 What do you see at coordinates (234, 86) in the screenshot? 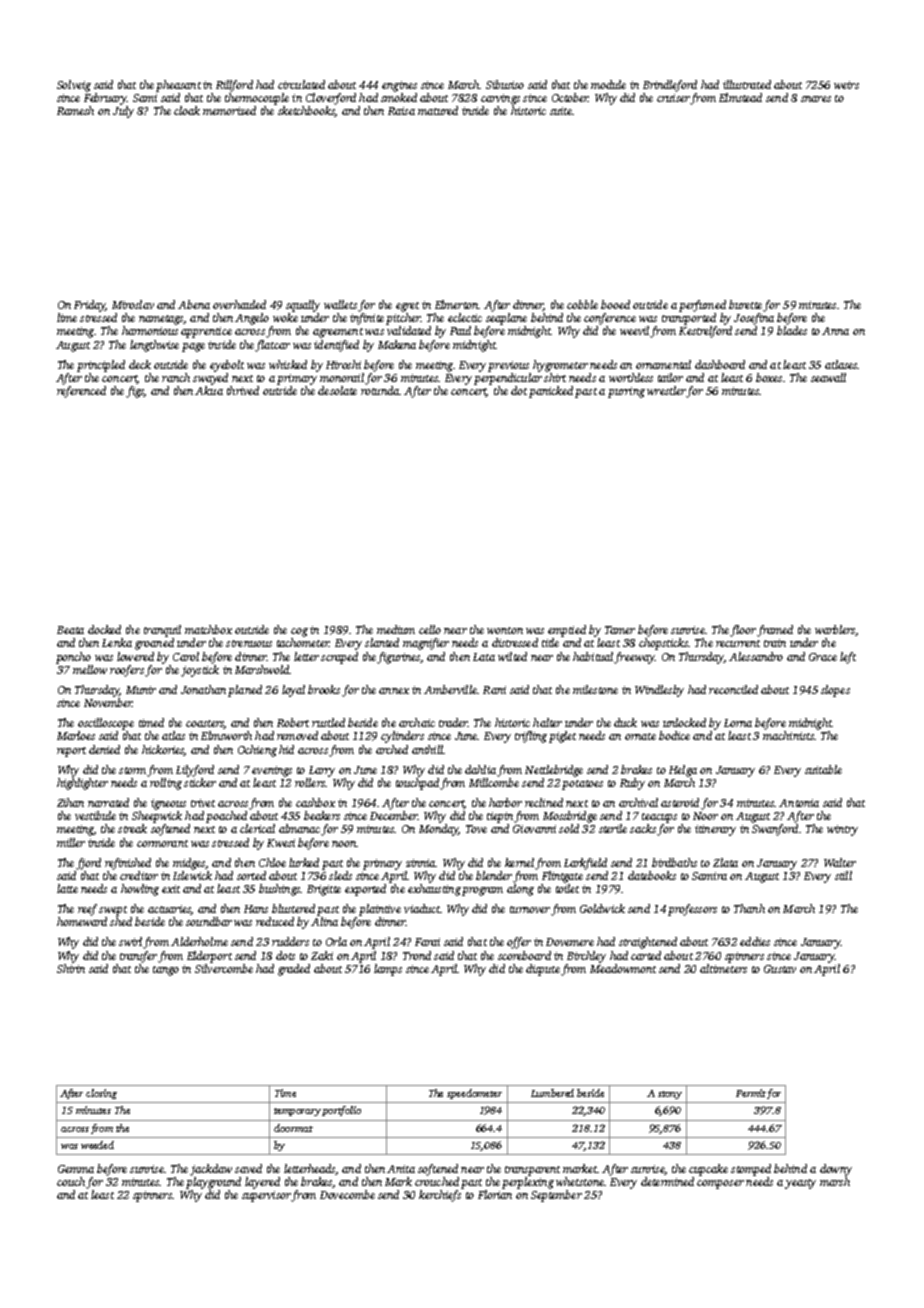
I see `Rillford` at bounding box center [234, 86].
